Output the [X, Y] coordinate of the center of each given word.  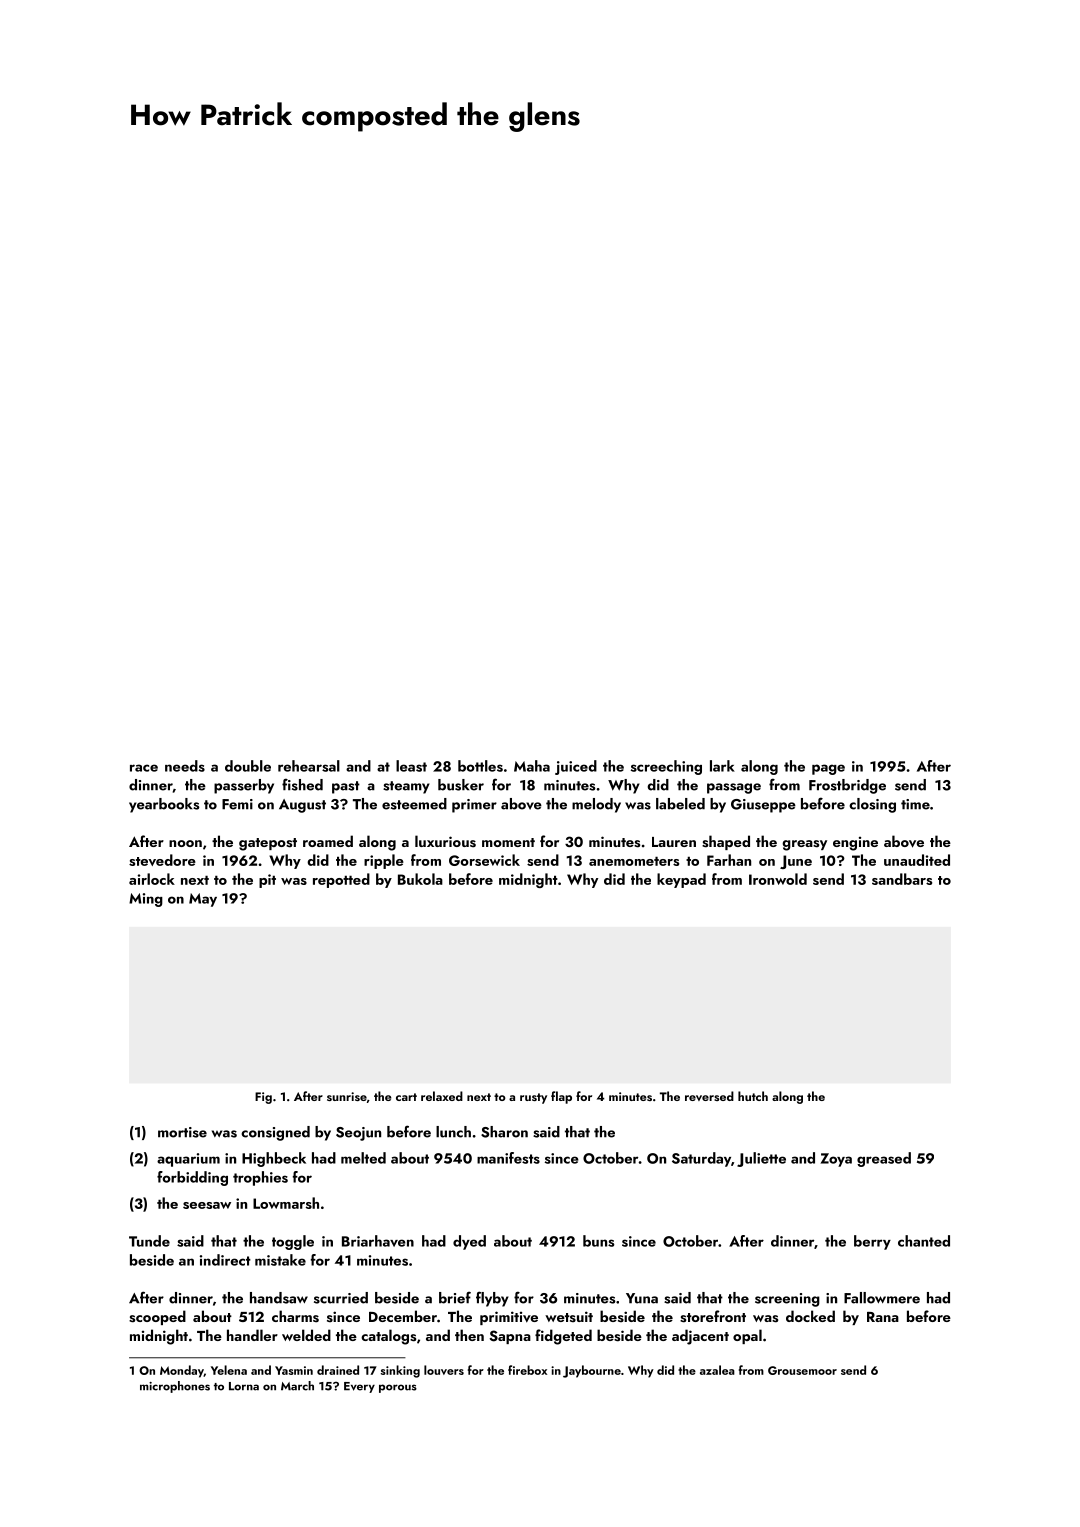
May [203, 900]
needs [185, 766]
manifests [508, 1158]
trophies [260, 1178]
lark [722, 766]
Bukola [420, 879]
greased [884, 1159]
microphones [175, 1387]
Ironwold [778, 879]
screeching [666, 767]
